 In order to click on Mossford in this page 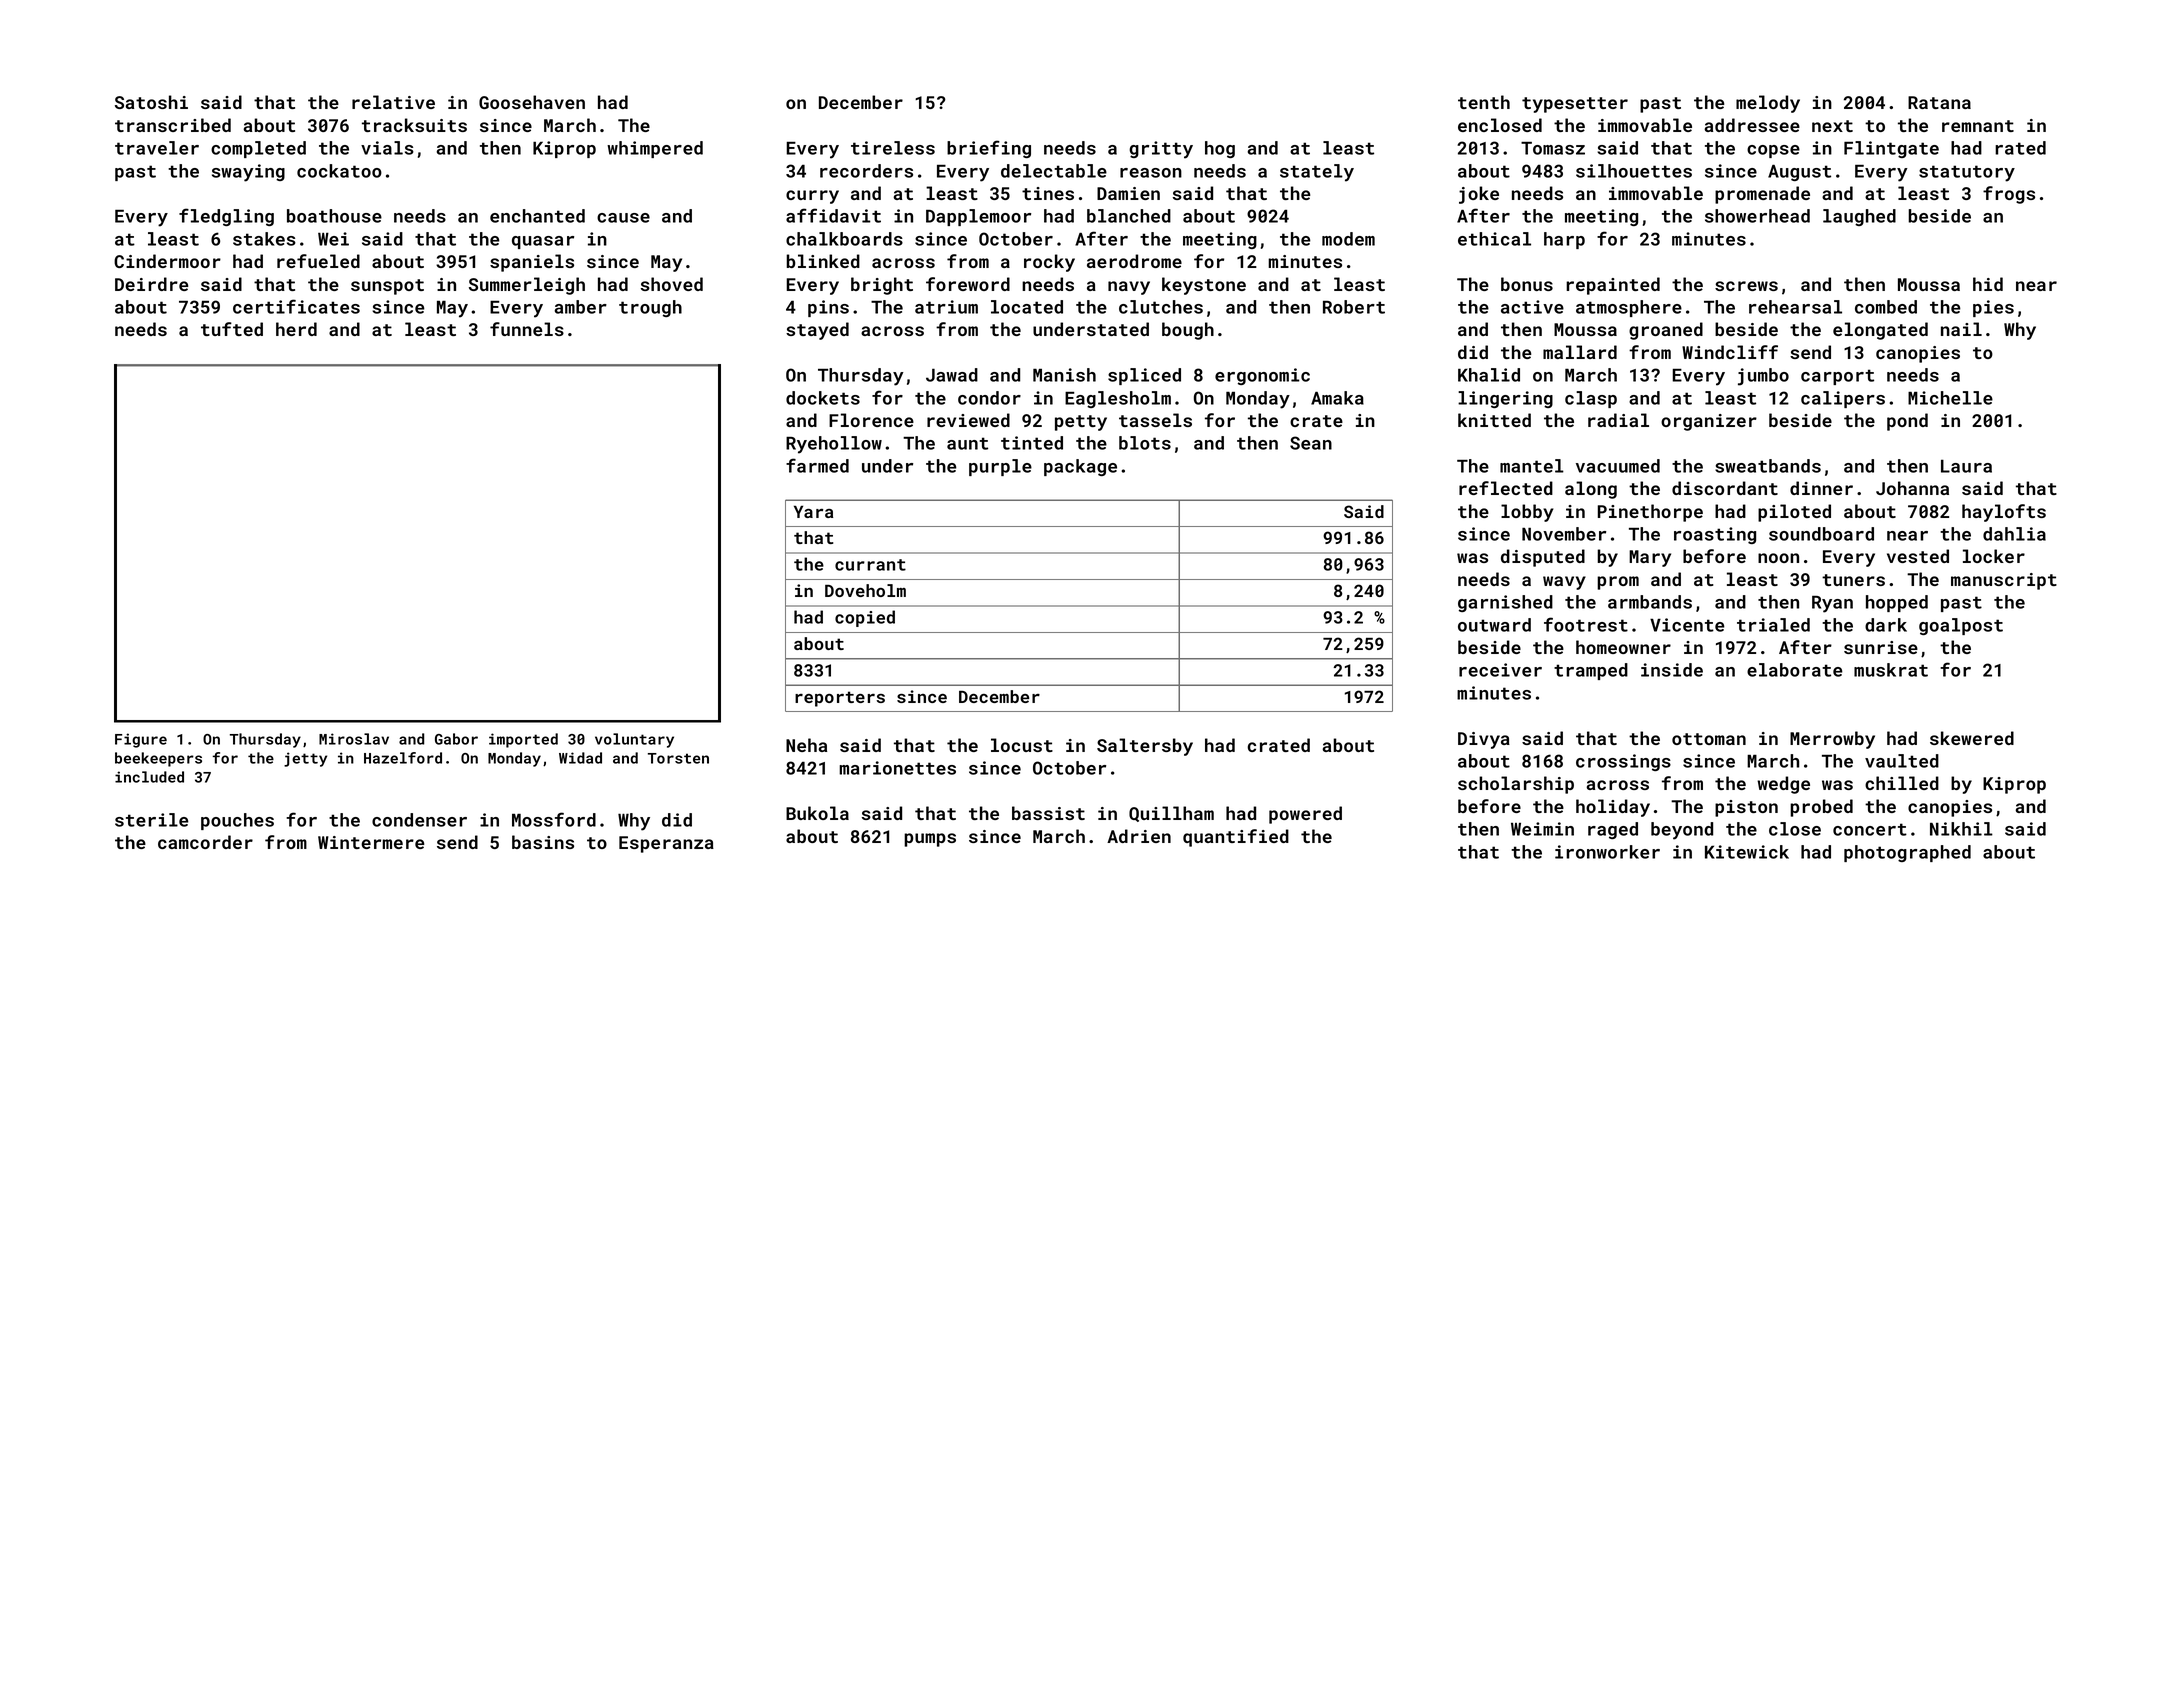, I will do `click(554, 819)`.
